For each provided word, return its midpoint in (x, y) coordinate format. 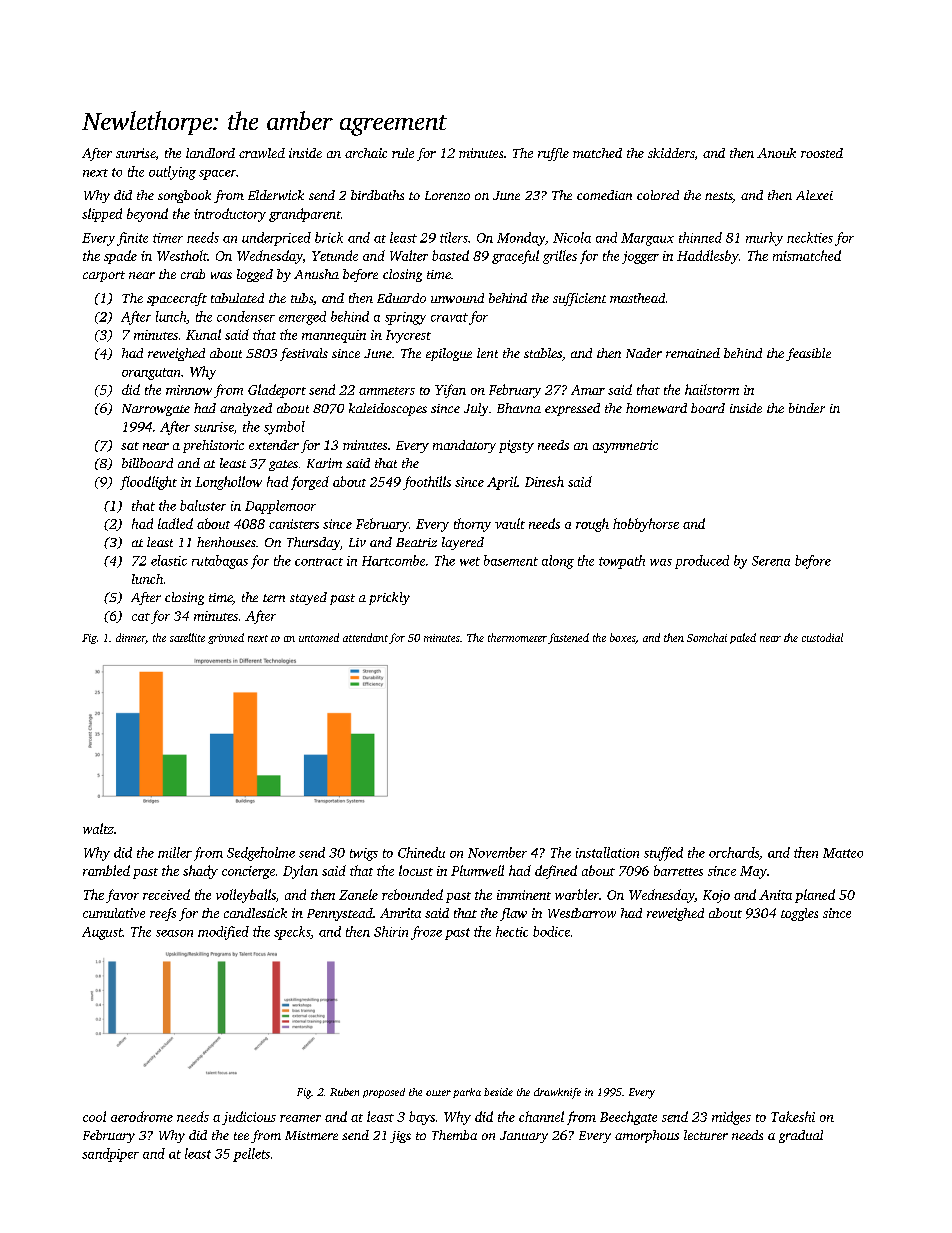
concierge (248, 872)
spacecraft (177, 299)
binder (807, 408)
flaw (513, 914)
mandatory (464, 446)
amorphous (647, 1136)
